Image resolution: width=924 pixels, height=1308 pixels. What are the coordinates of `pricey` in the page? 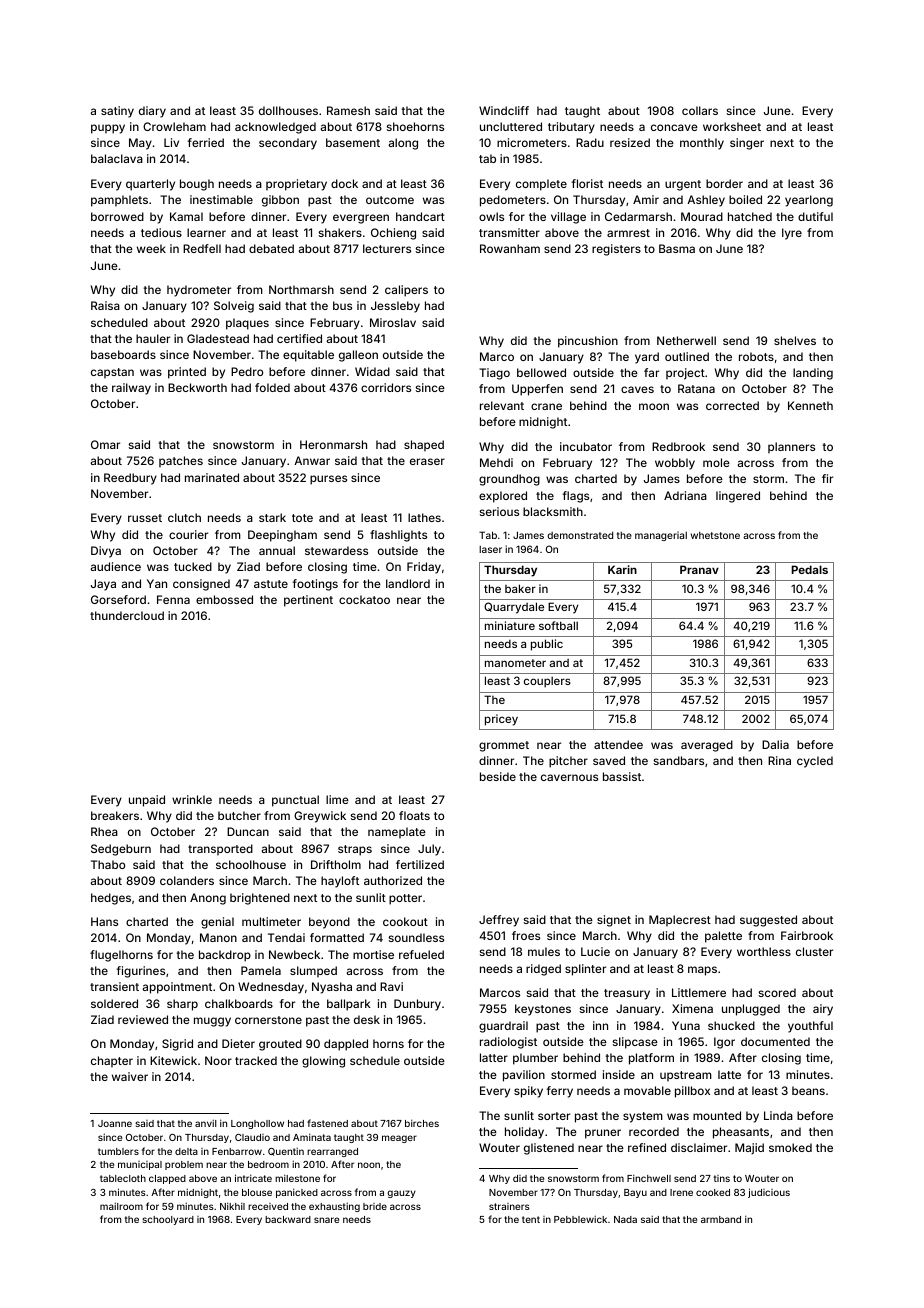 It's located at (501, 720).
